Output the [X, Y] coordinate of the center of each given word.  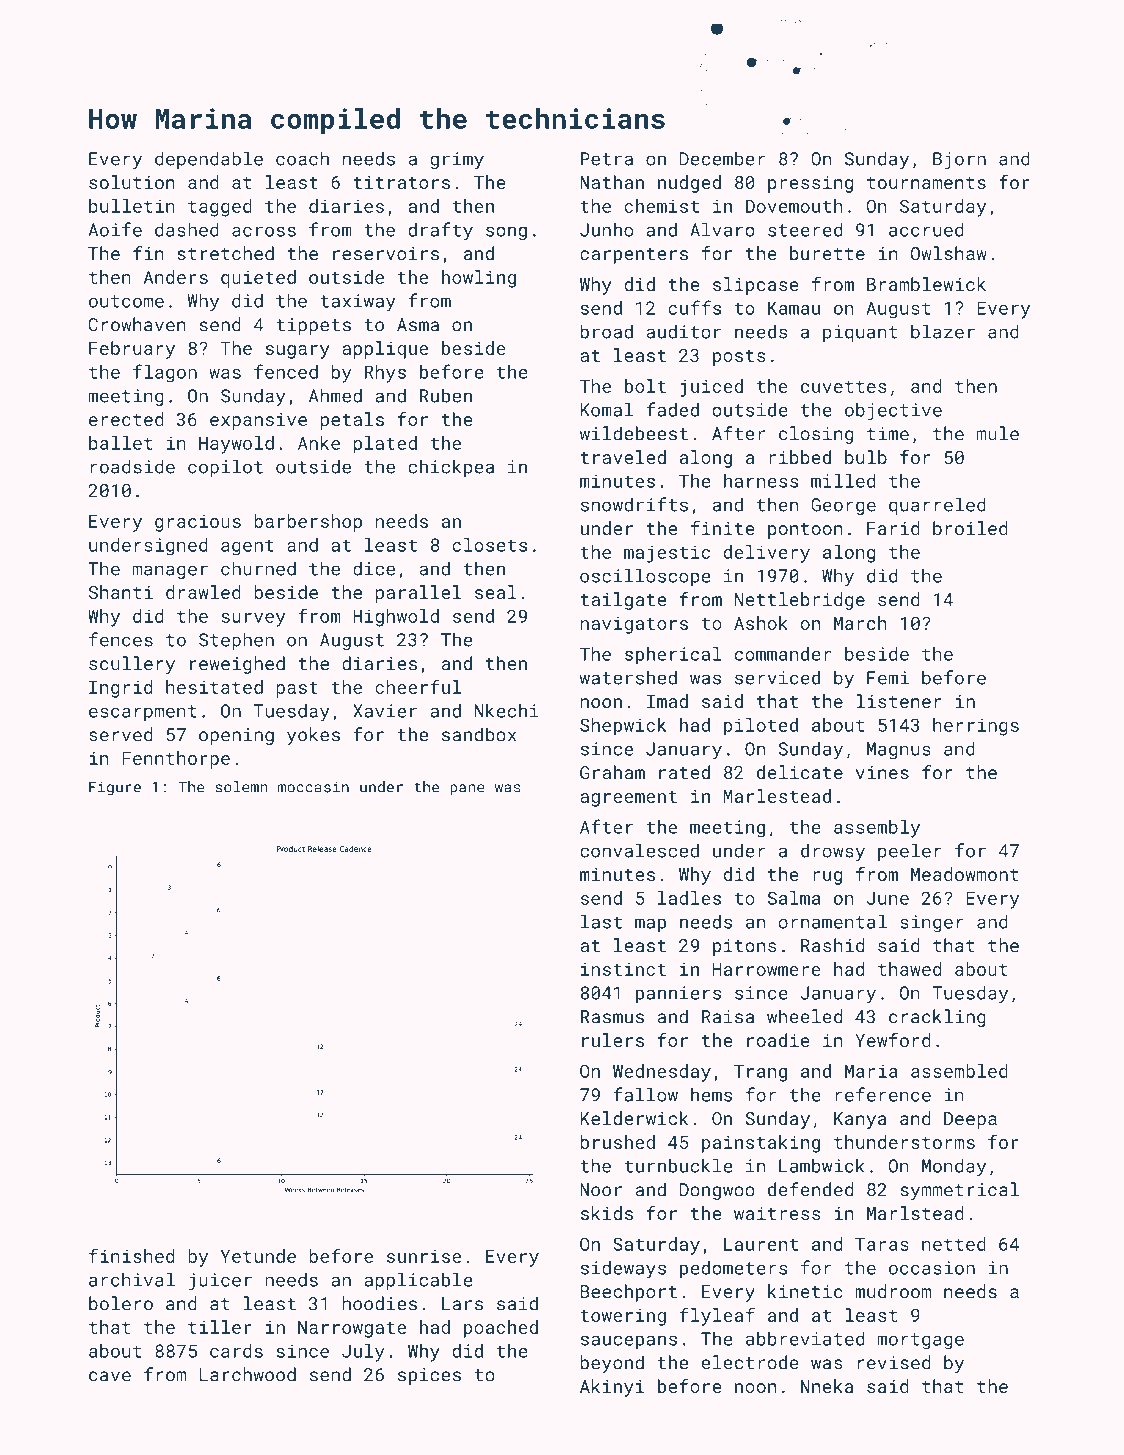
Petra [607, 159]
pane [467, 790]
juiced [711, 388]
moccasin [313, 787]
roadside [132, 466]
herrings [976, 727]
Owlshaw [949, 253]
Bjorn [959, 161]
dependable [209, 160]
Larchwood [248, 1374]
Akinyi [612, 1388]
